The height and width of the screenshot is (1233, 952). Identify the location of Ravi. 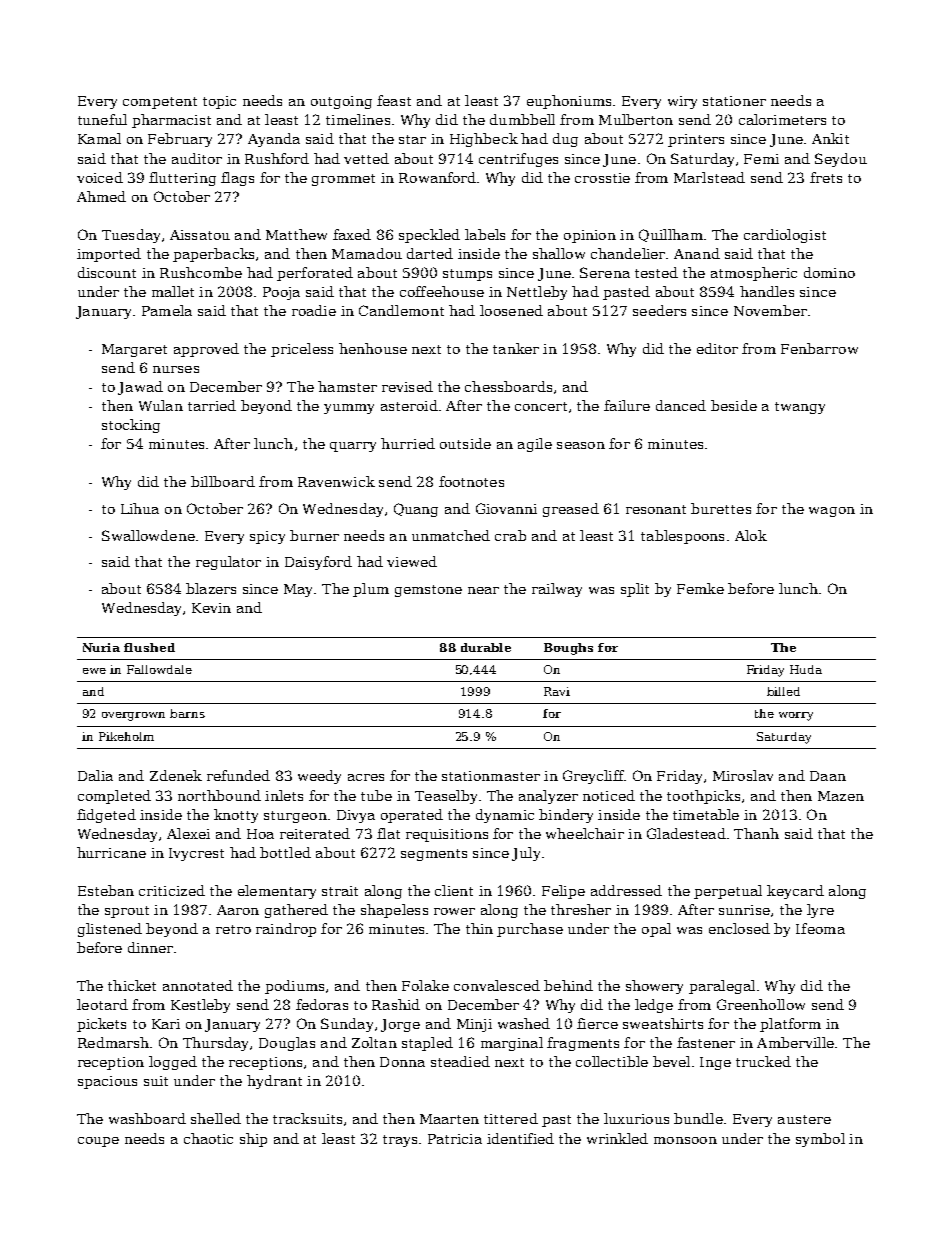
(557, 691).
